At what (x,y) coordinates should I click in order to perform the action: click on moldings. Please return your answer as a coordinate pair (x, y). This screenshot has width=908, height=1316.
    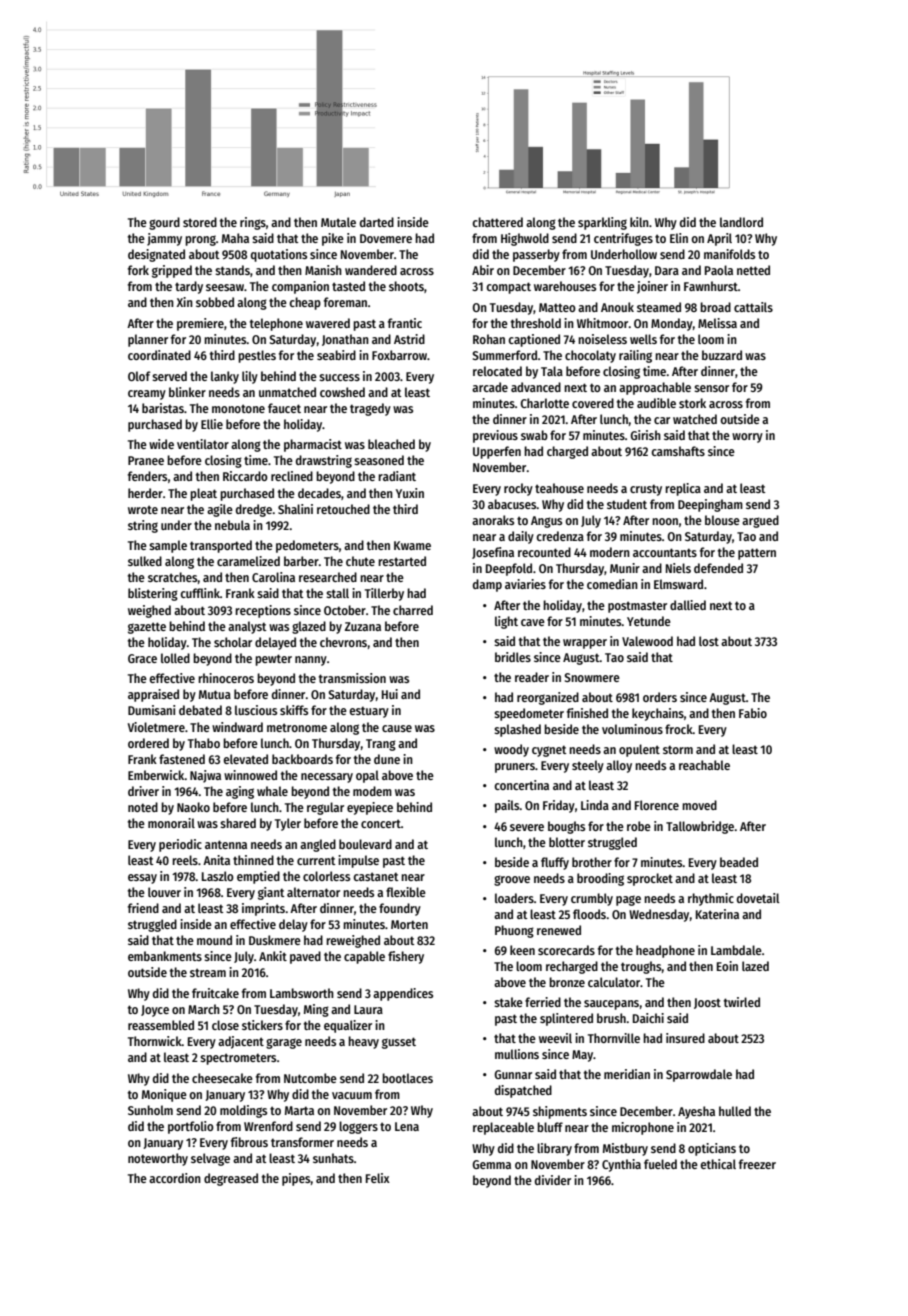
    Looking at the image, I should click on (243, 1111).
